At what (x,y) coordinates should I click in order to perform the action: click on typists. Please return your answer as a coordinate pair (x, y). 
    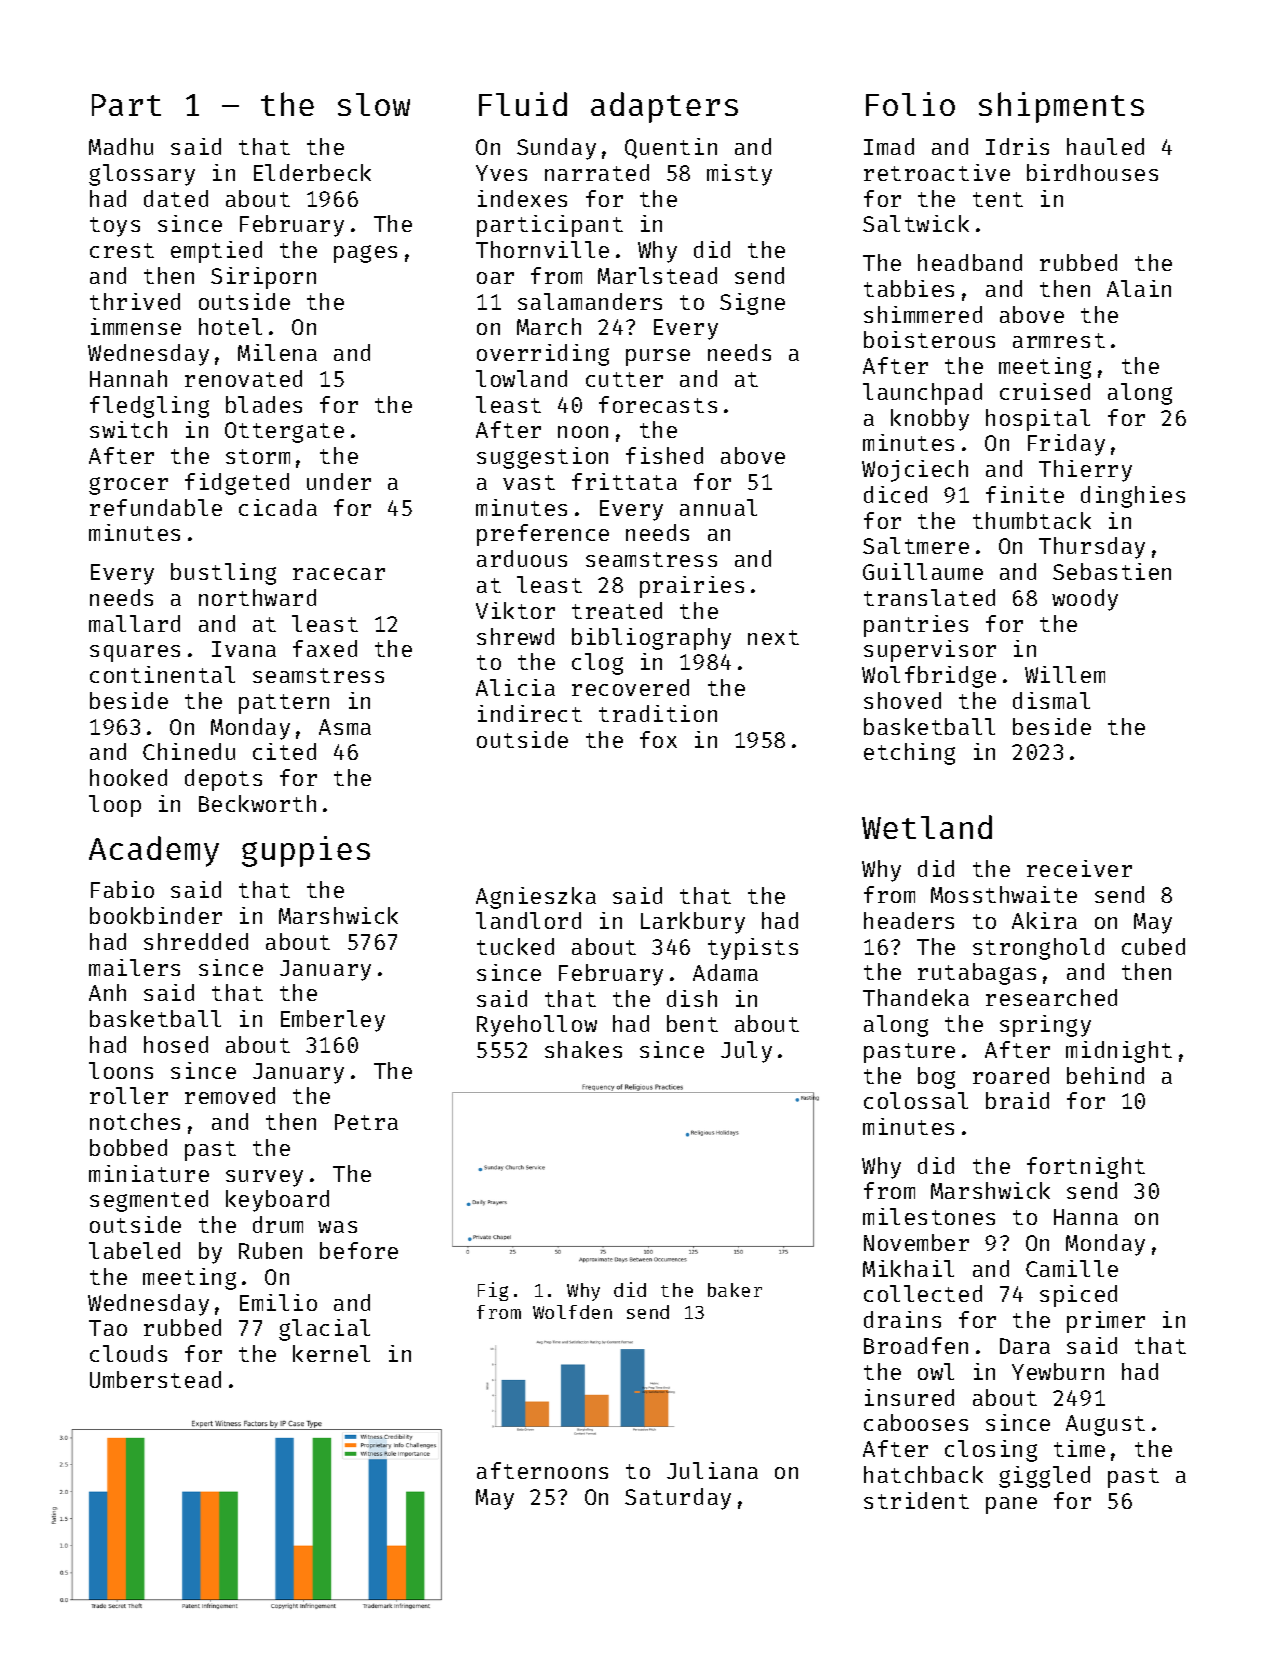
    Looking at the image, I should click on (753, 949).
